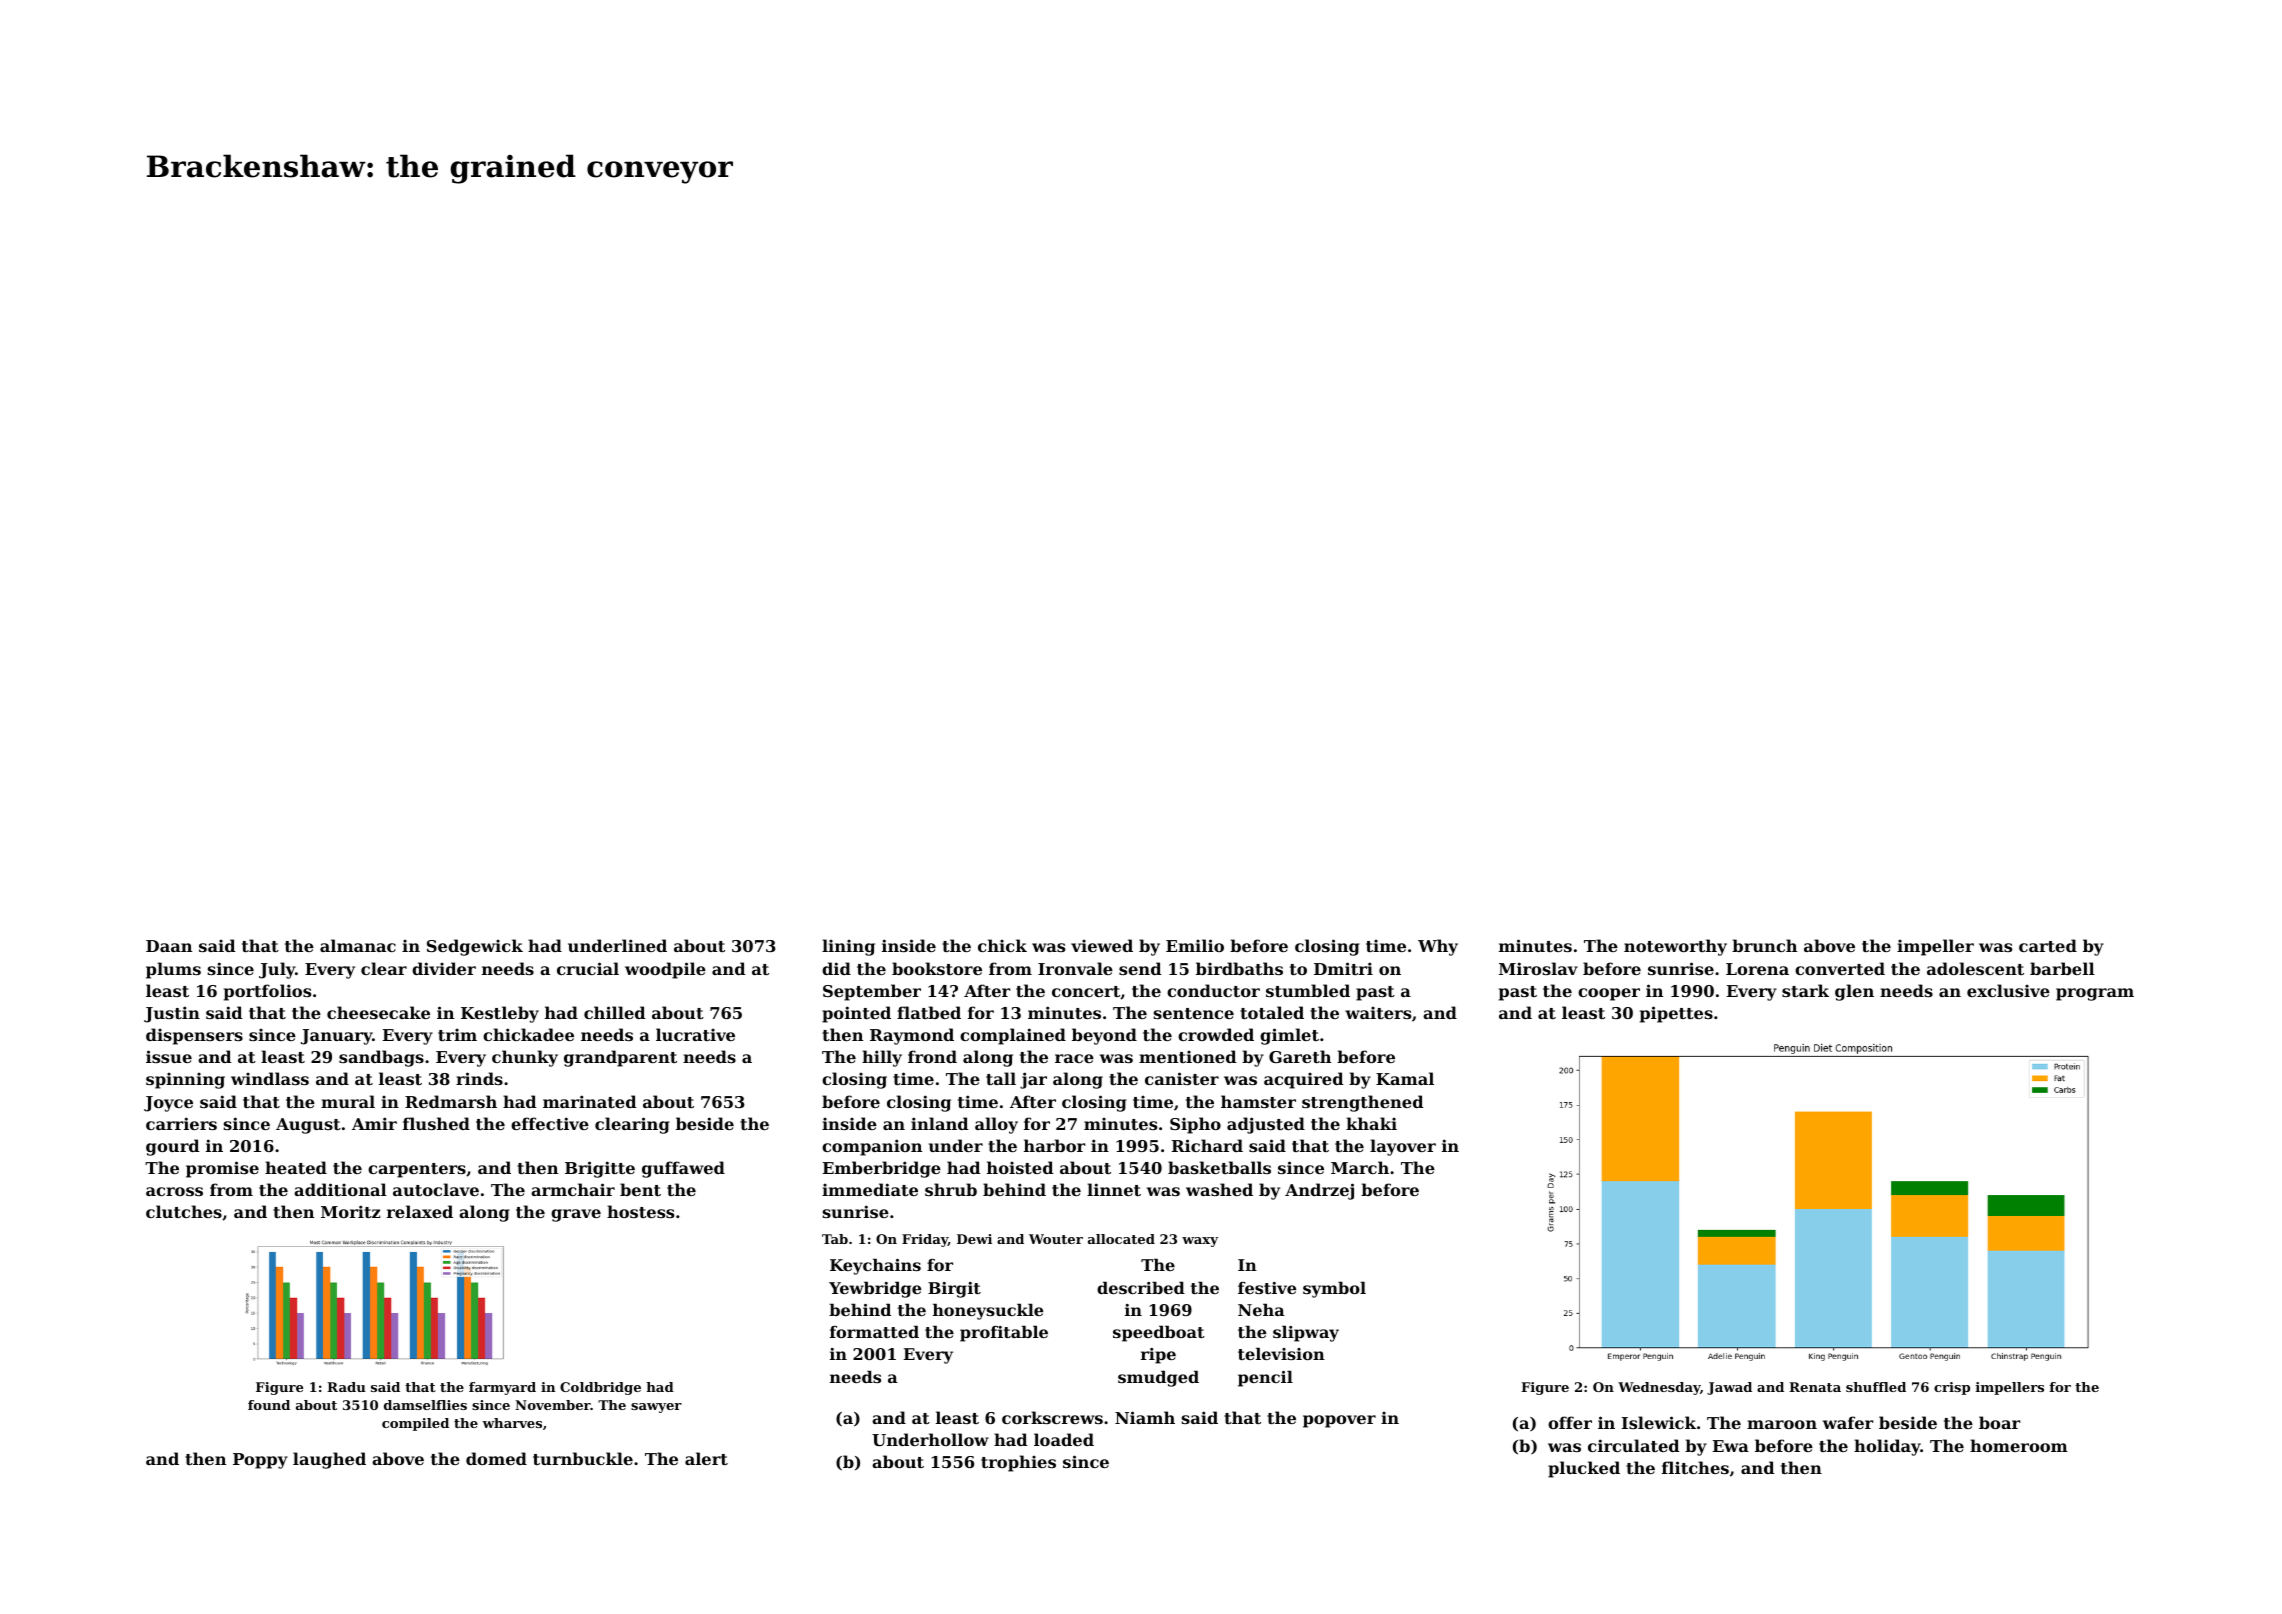 The width and height of the screenshot is (2282, 1614). I want to click on Poppy, so click(260, 1461).
